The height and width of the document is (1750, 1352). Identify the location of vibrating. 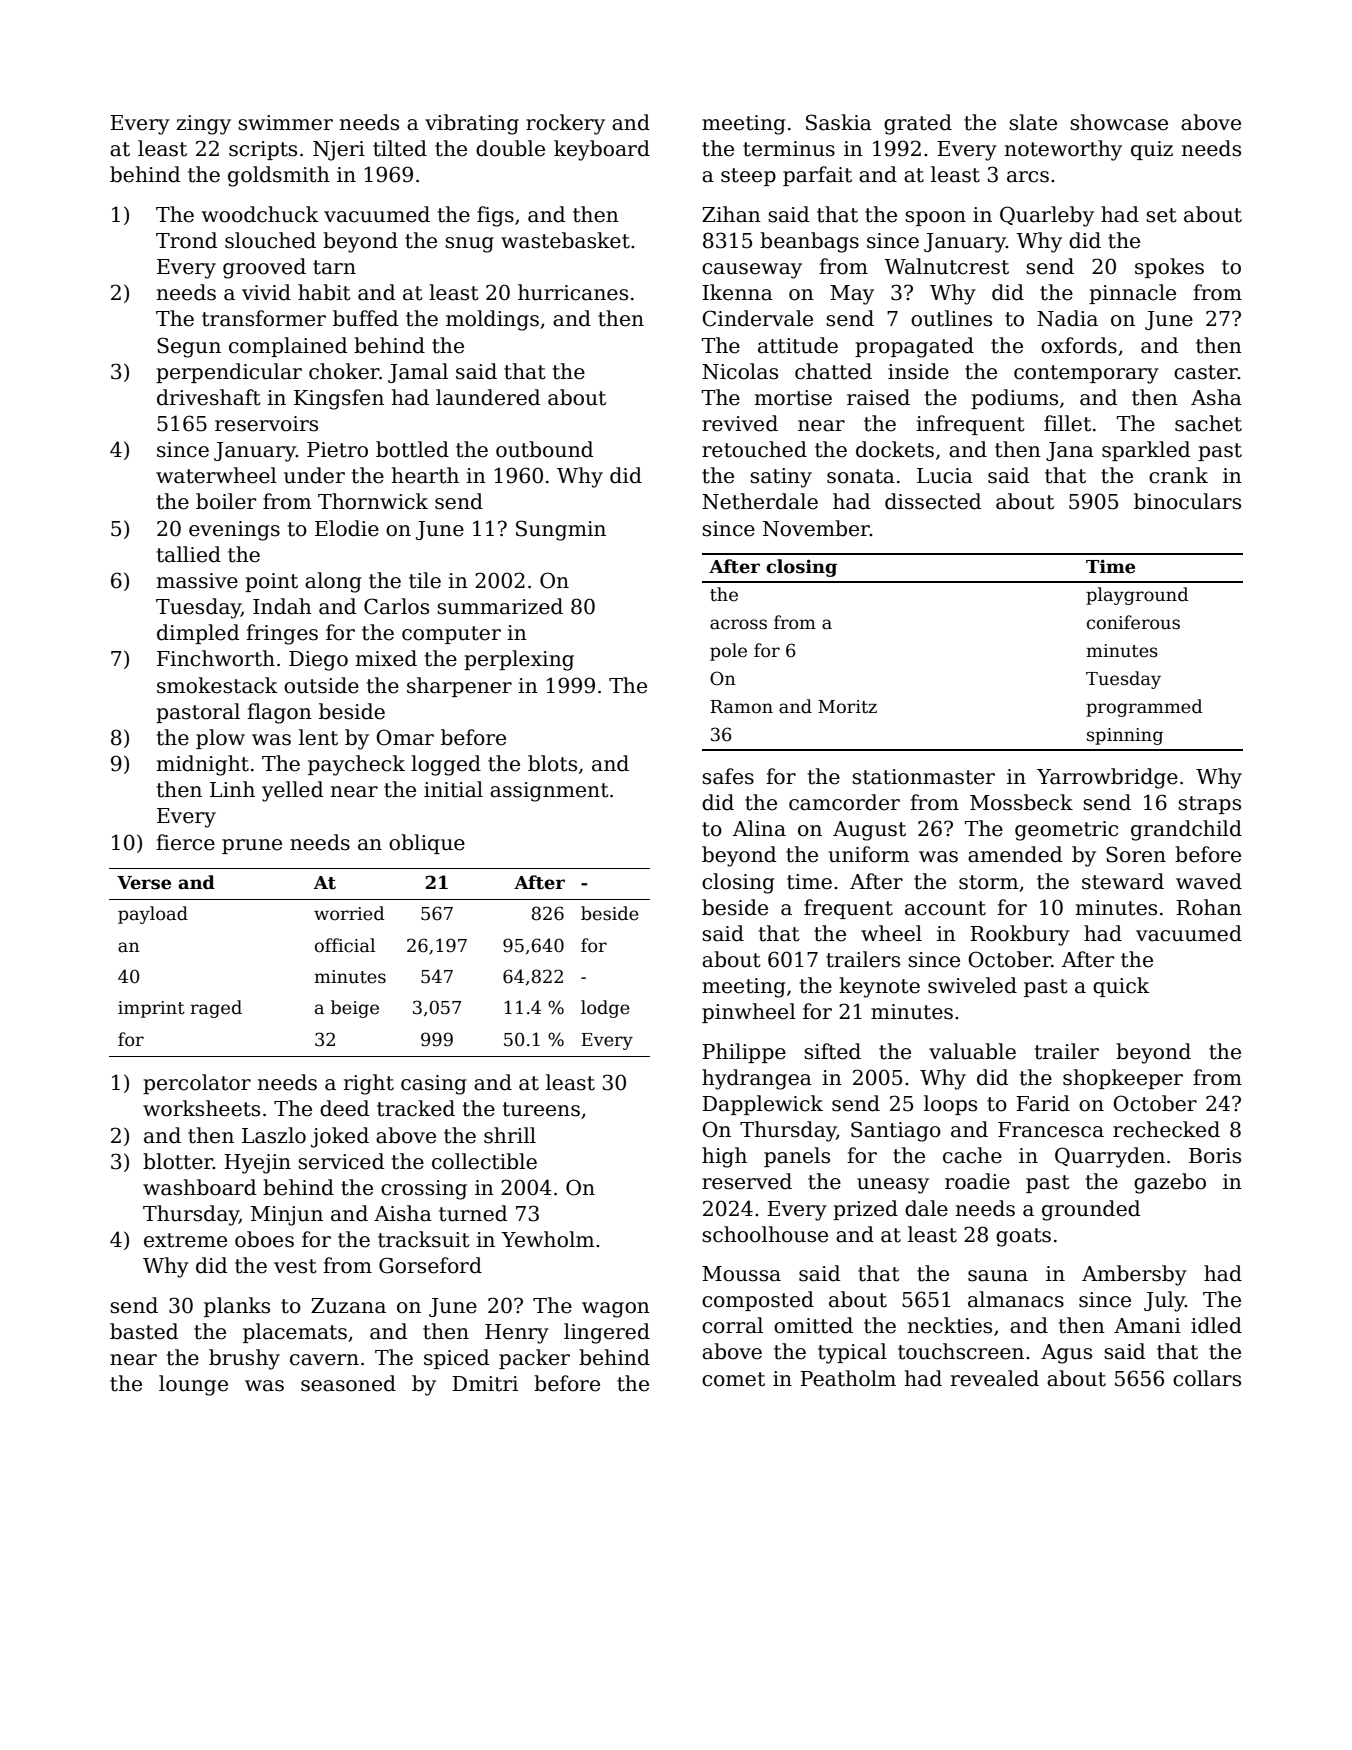
(472, 124).
